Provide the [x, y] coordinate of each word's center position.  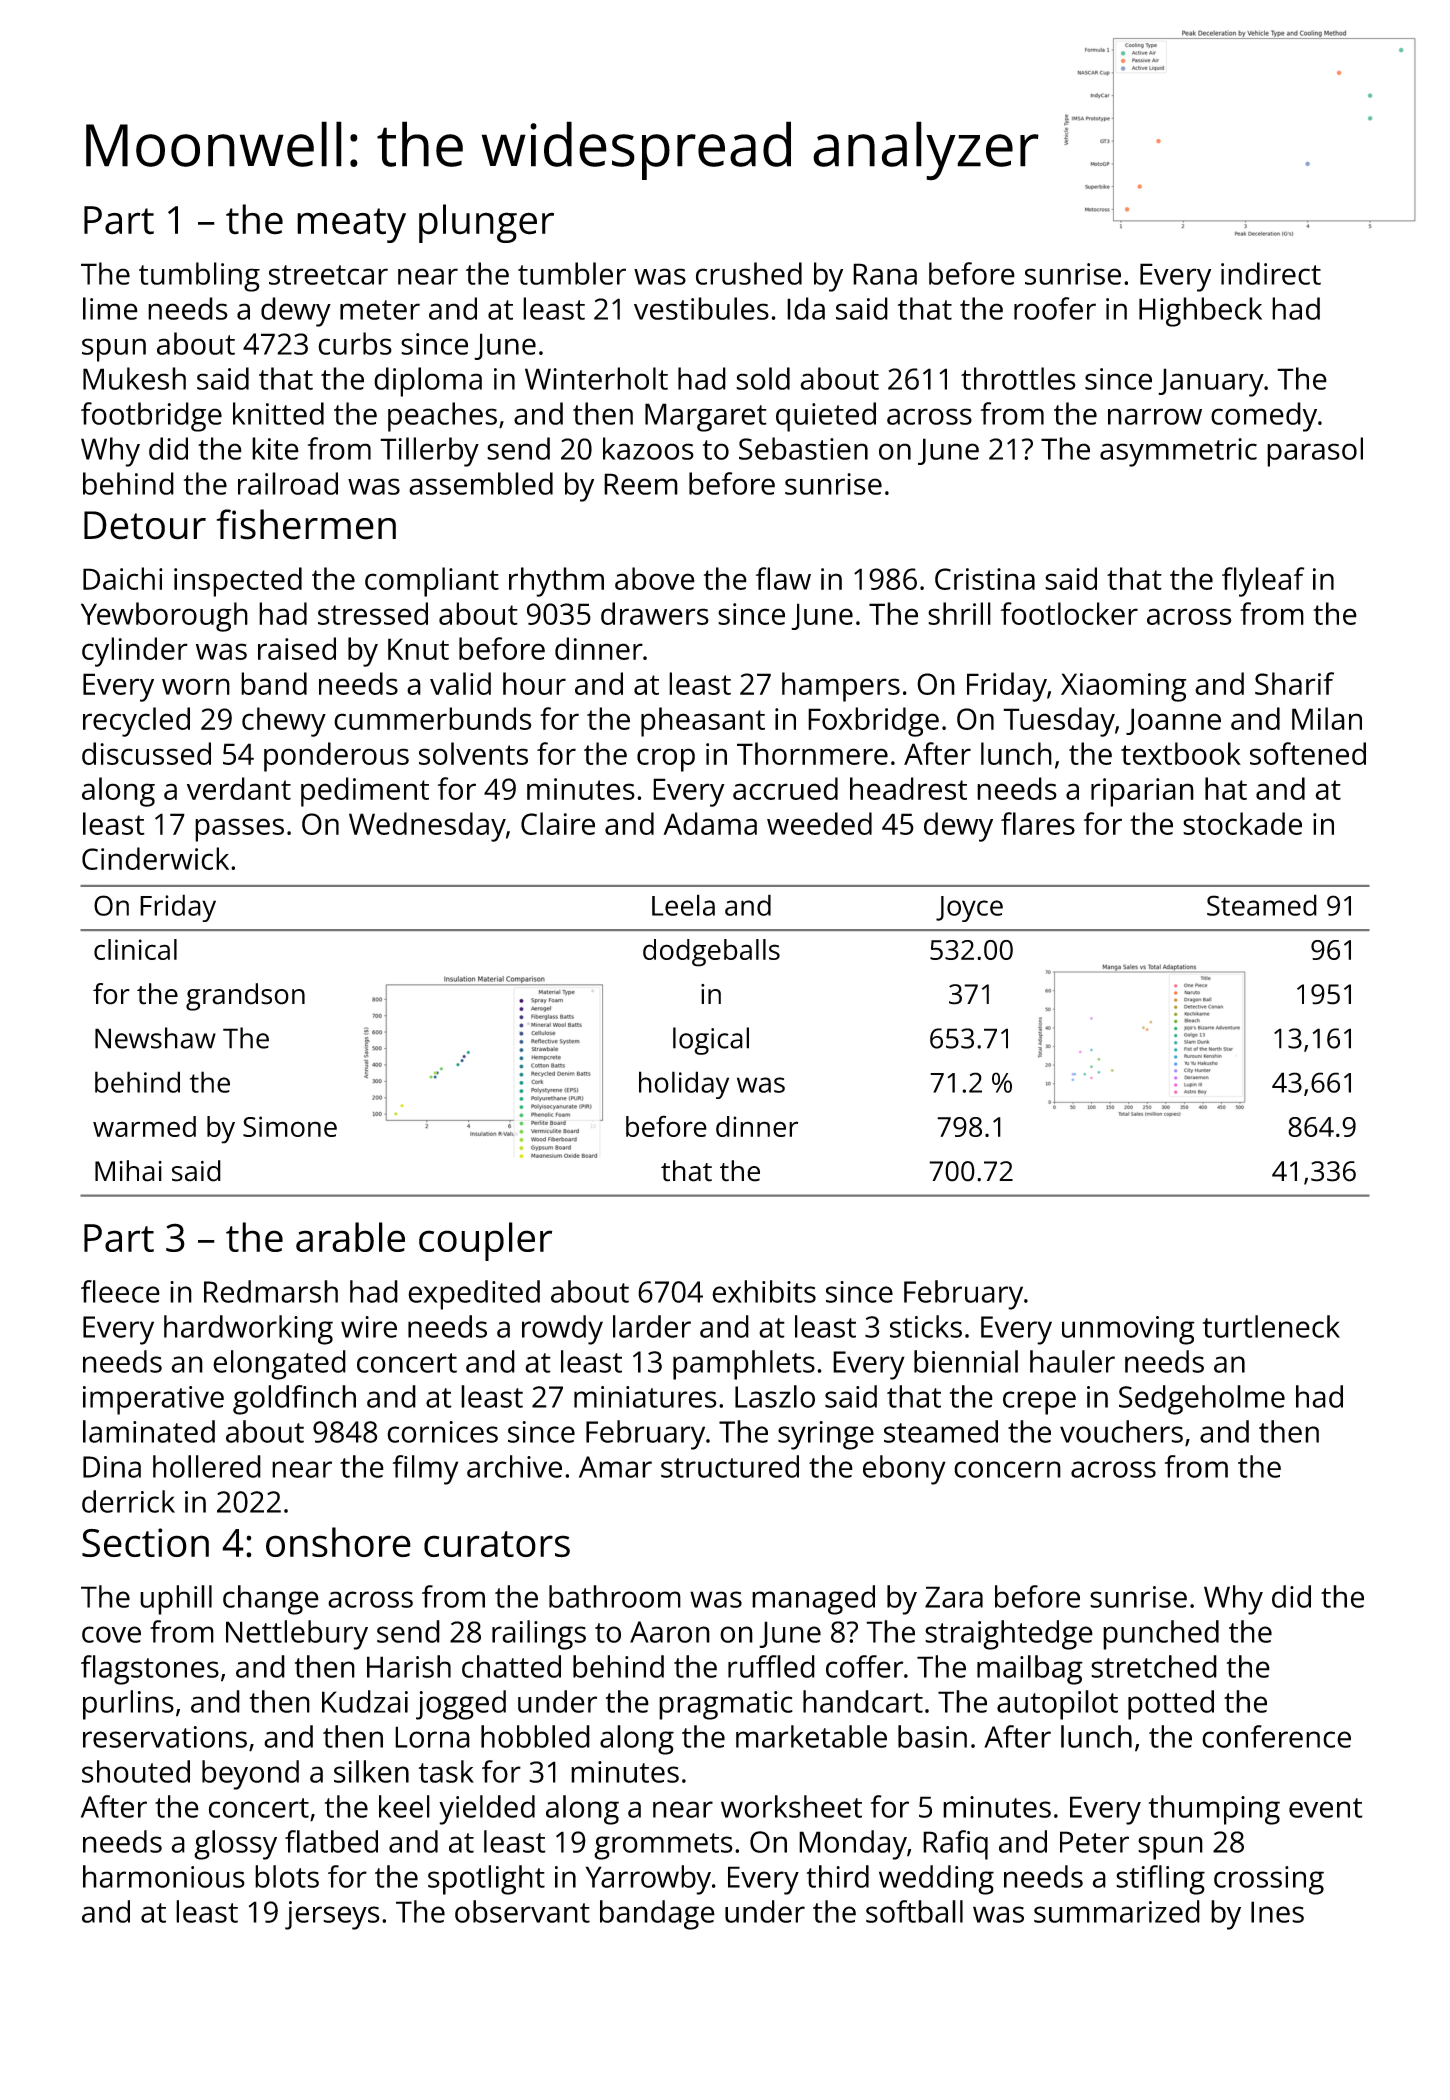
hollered [207, 1466]
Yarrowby [648, 1880]
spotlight [486, 1880]
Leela [683, 905]
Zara [954, 1597]
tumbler [572, 273]
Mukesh [134, 378]
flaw [783, 578]
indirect [1271, 273]
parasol [1315, 452]
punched [1161, 1635]
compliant [432, 582]
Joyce [969, 909]
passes [239, 830]
